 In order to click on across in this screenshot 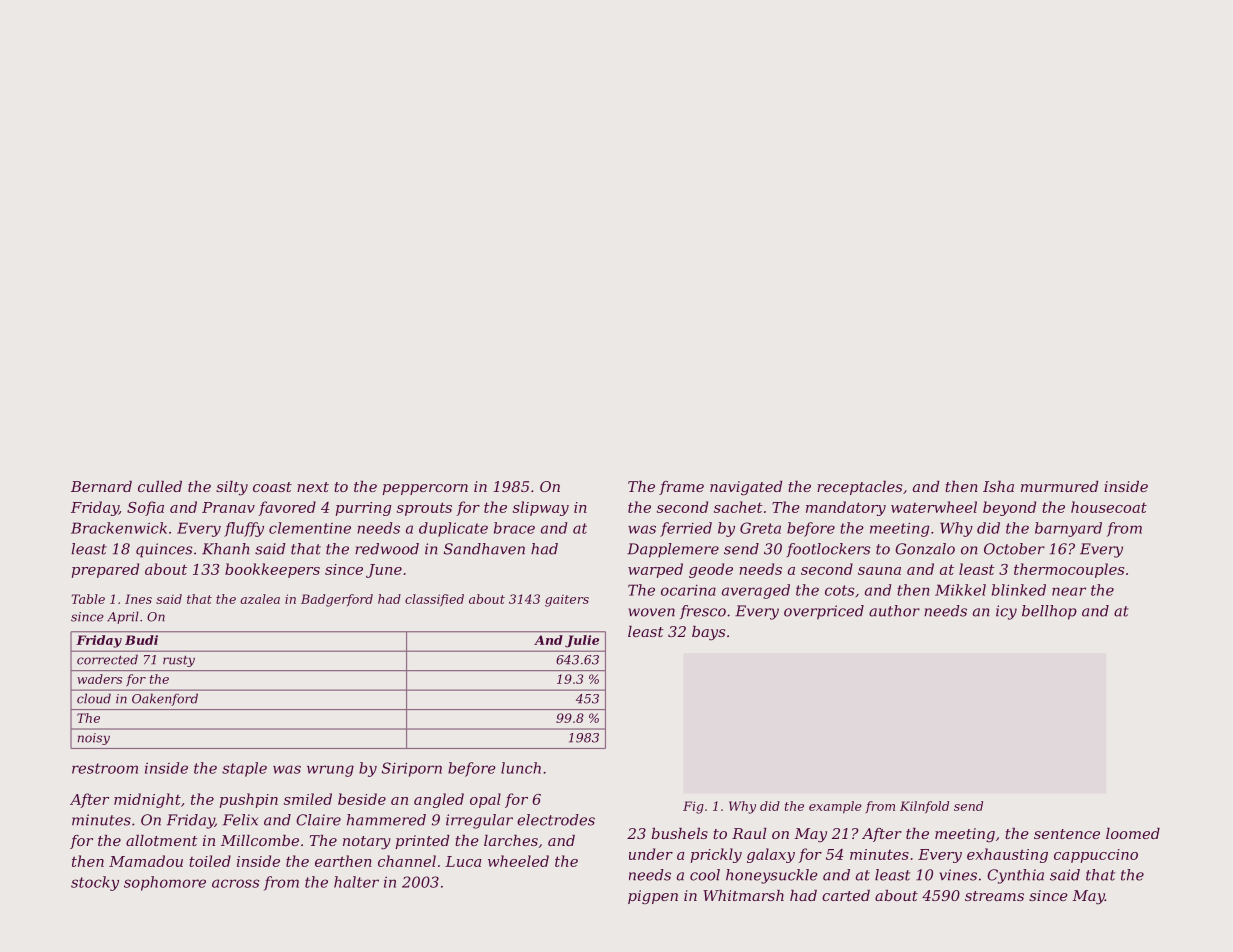, I will do `click(235, 883)`.
